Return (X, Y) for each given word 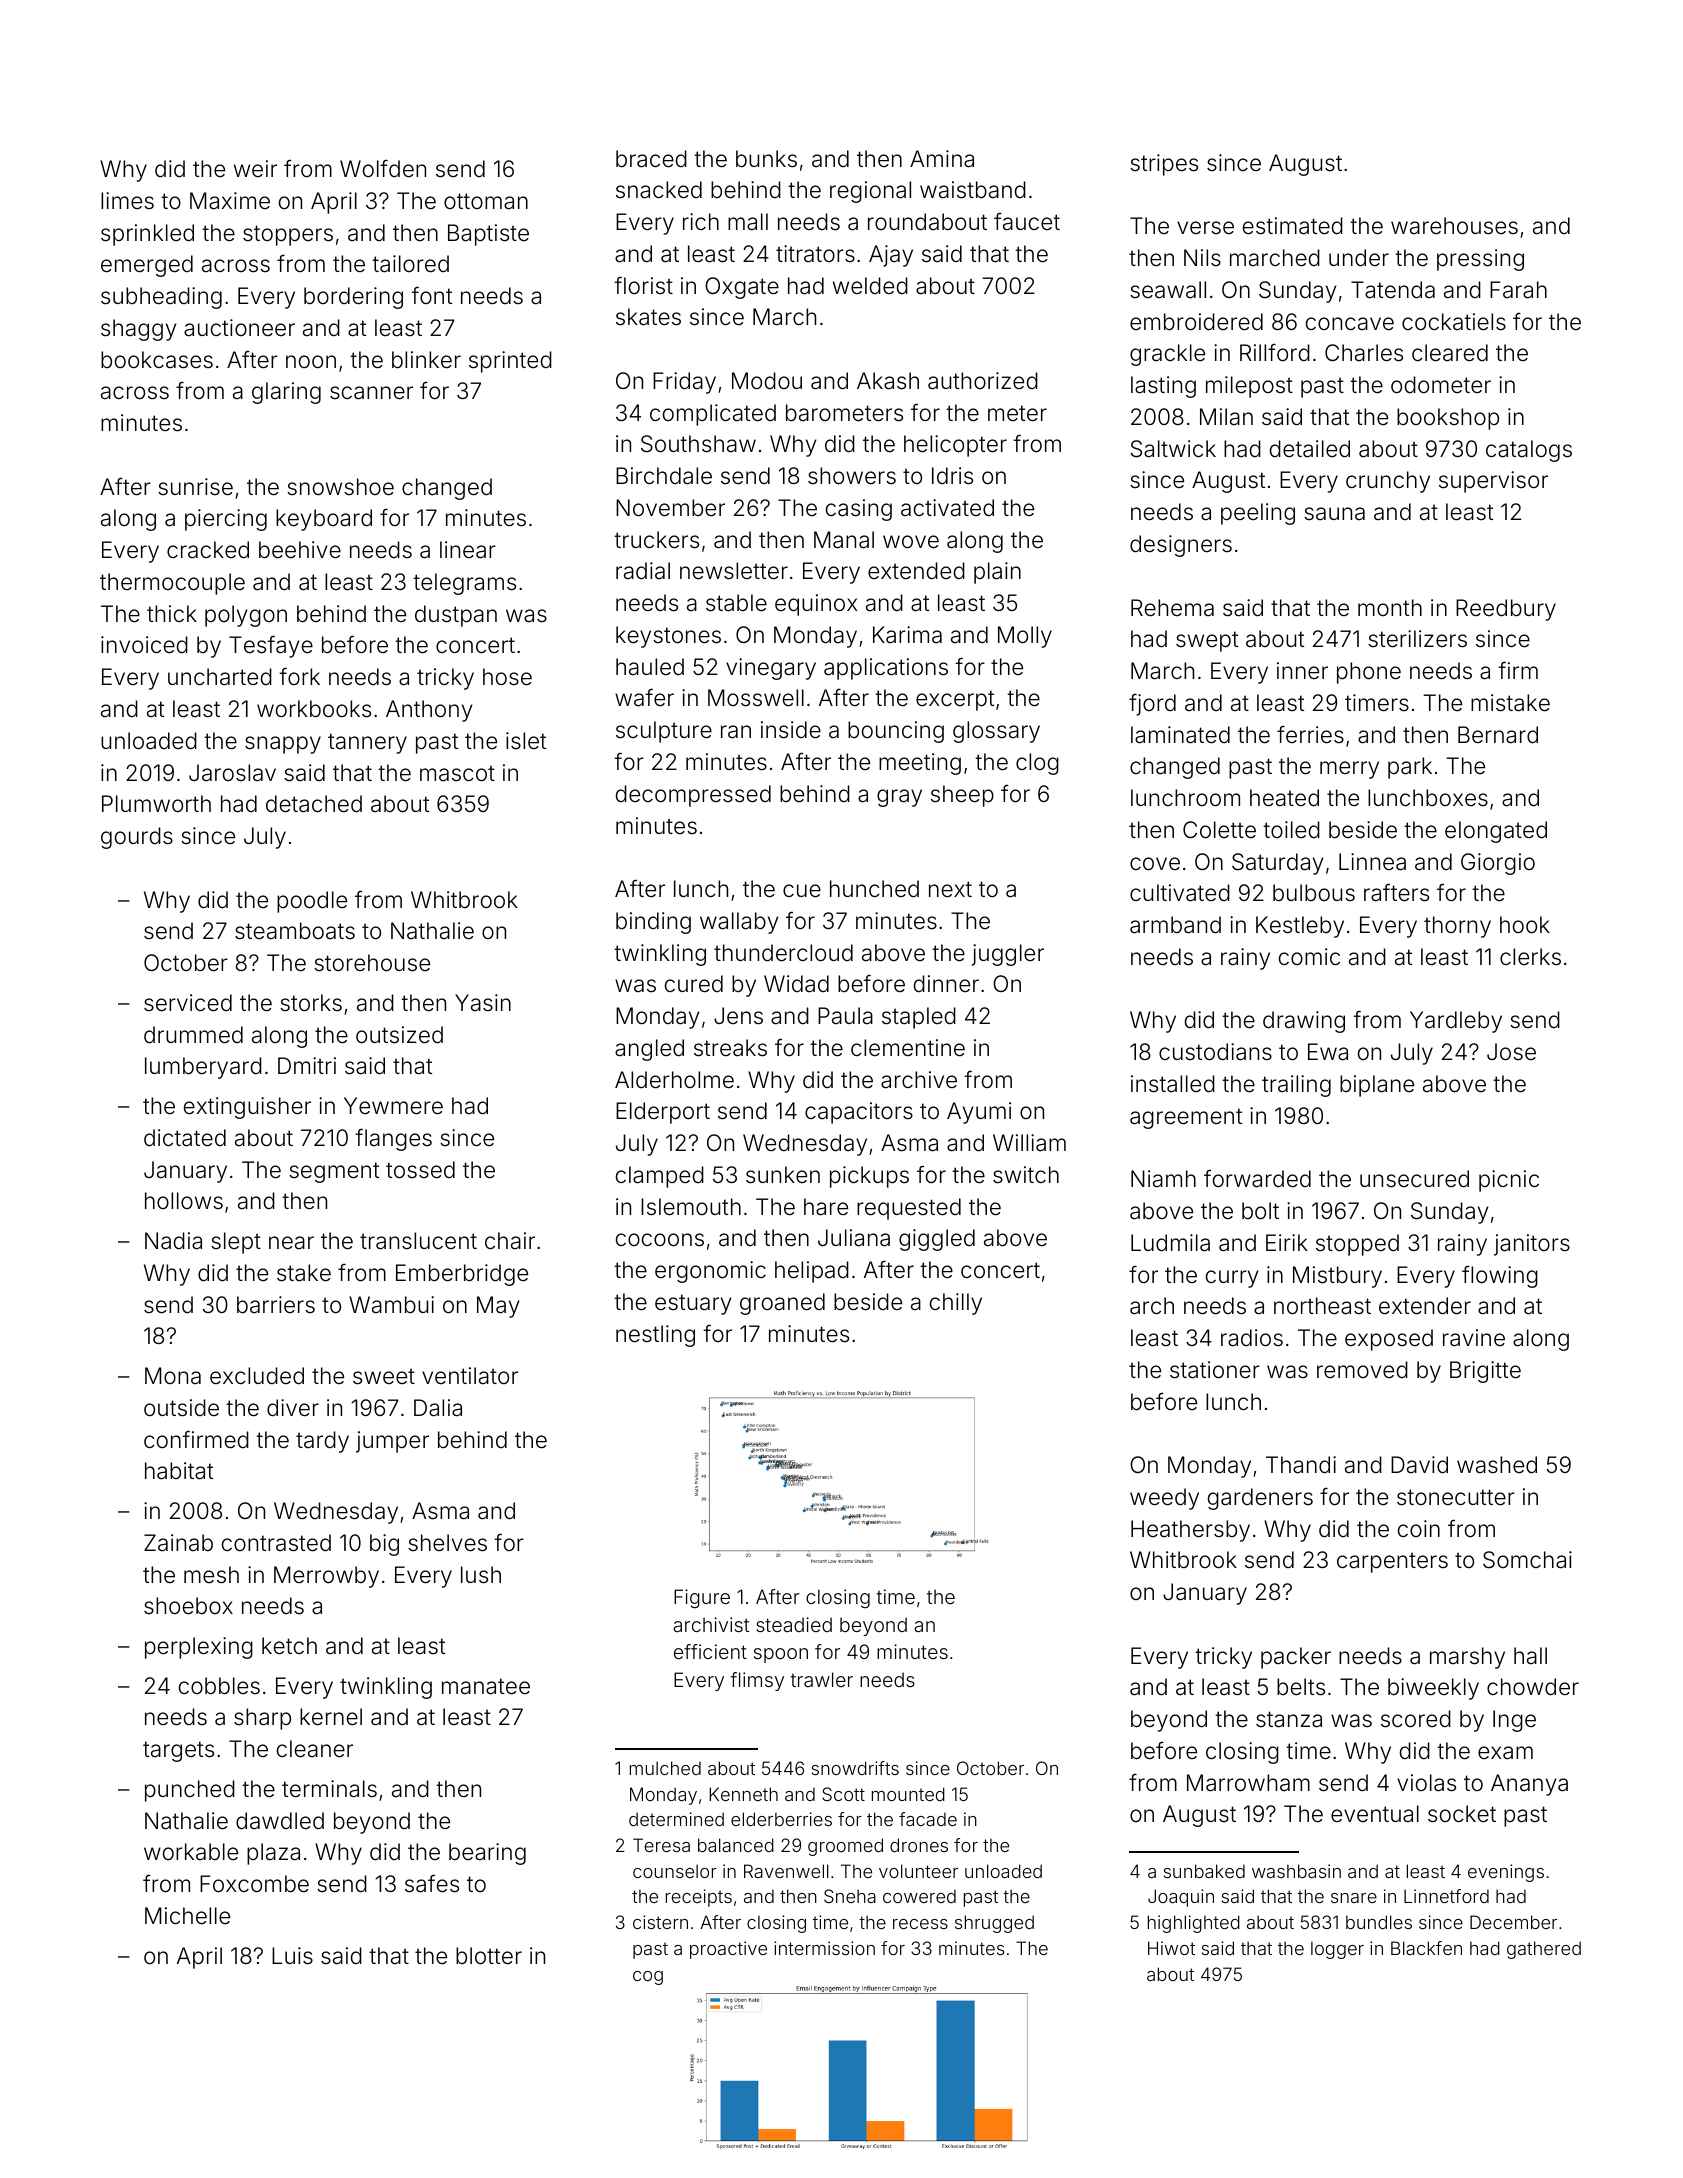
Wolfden (383, 168)
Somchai (1527, 1560)
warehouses (1454, 226)
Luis (292, 1956)
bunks (766, 159)
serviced (188, 1003)
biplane (1377, 1086)
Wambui (391, 1305)
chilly (956, 1304)
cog (648, 1978)
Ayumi (979, 1113)
